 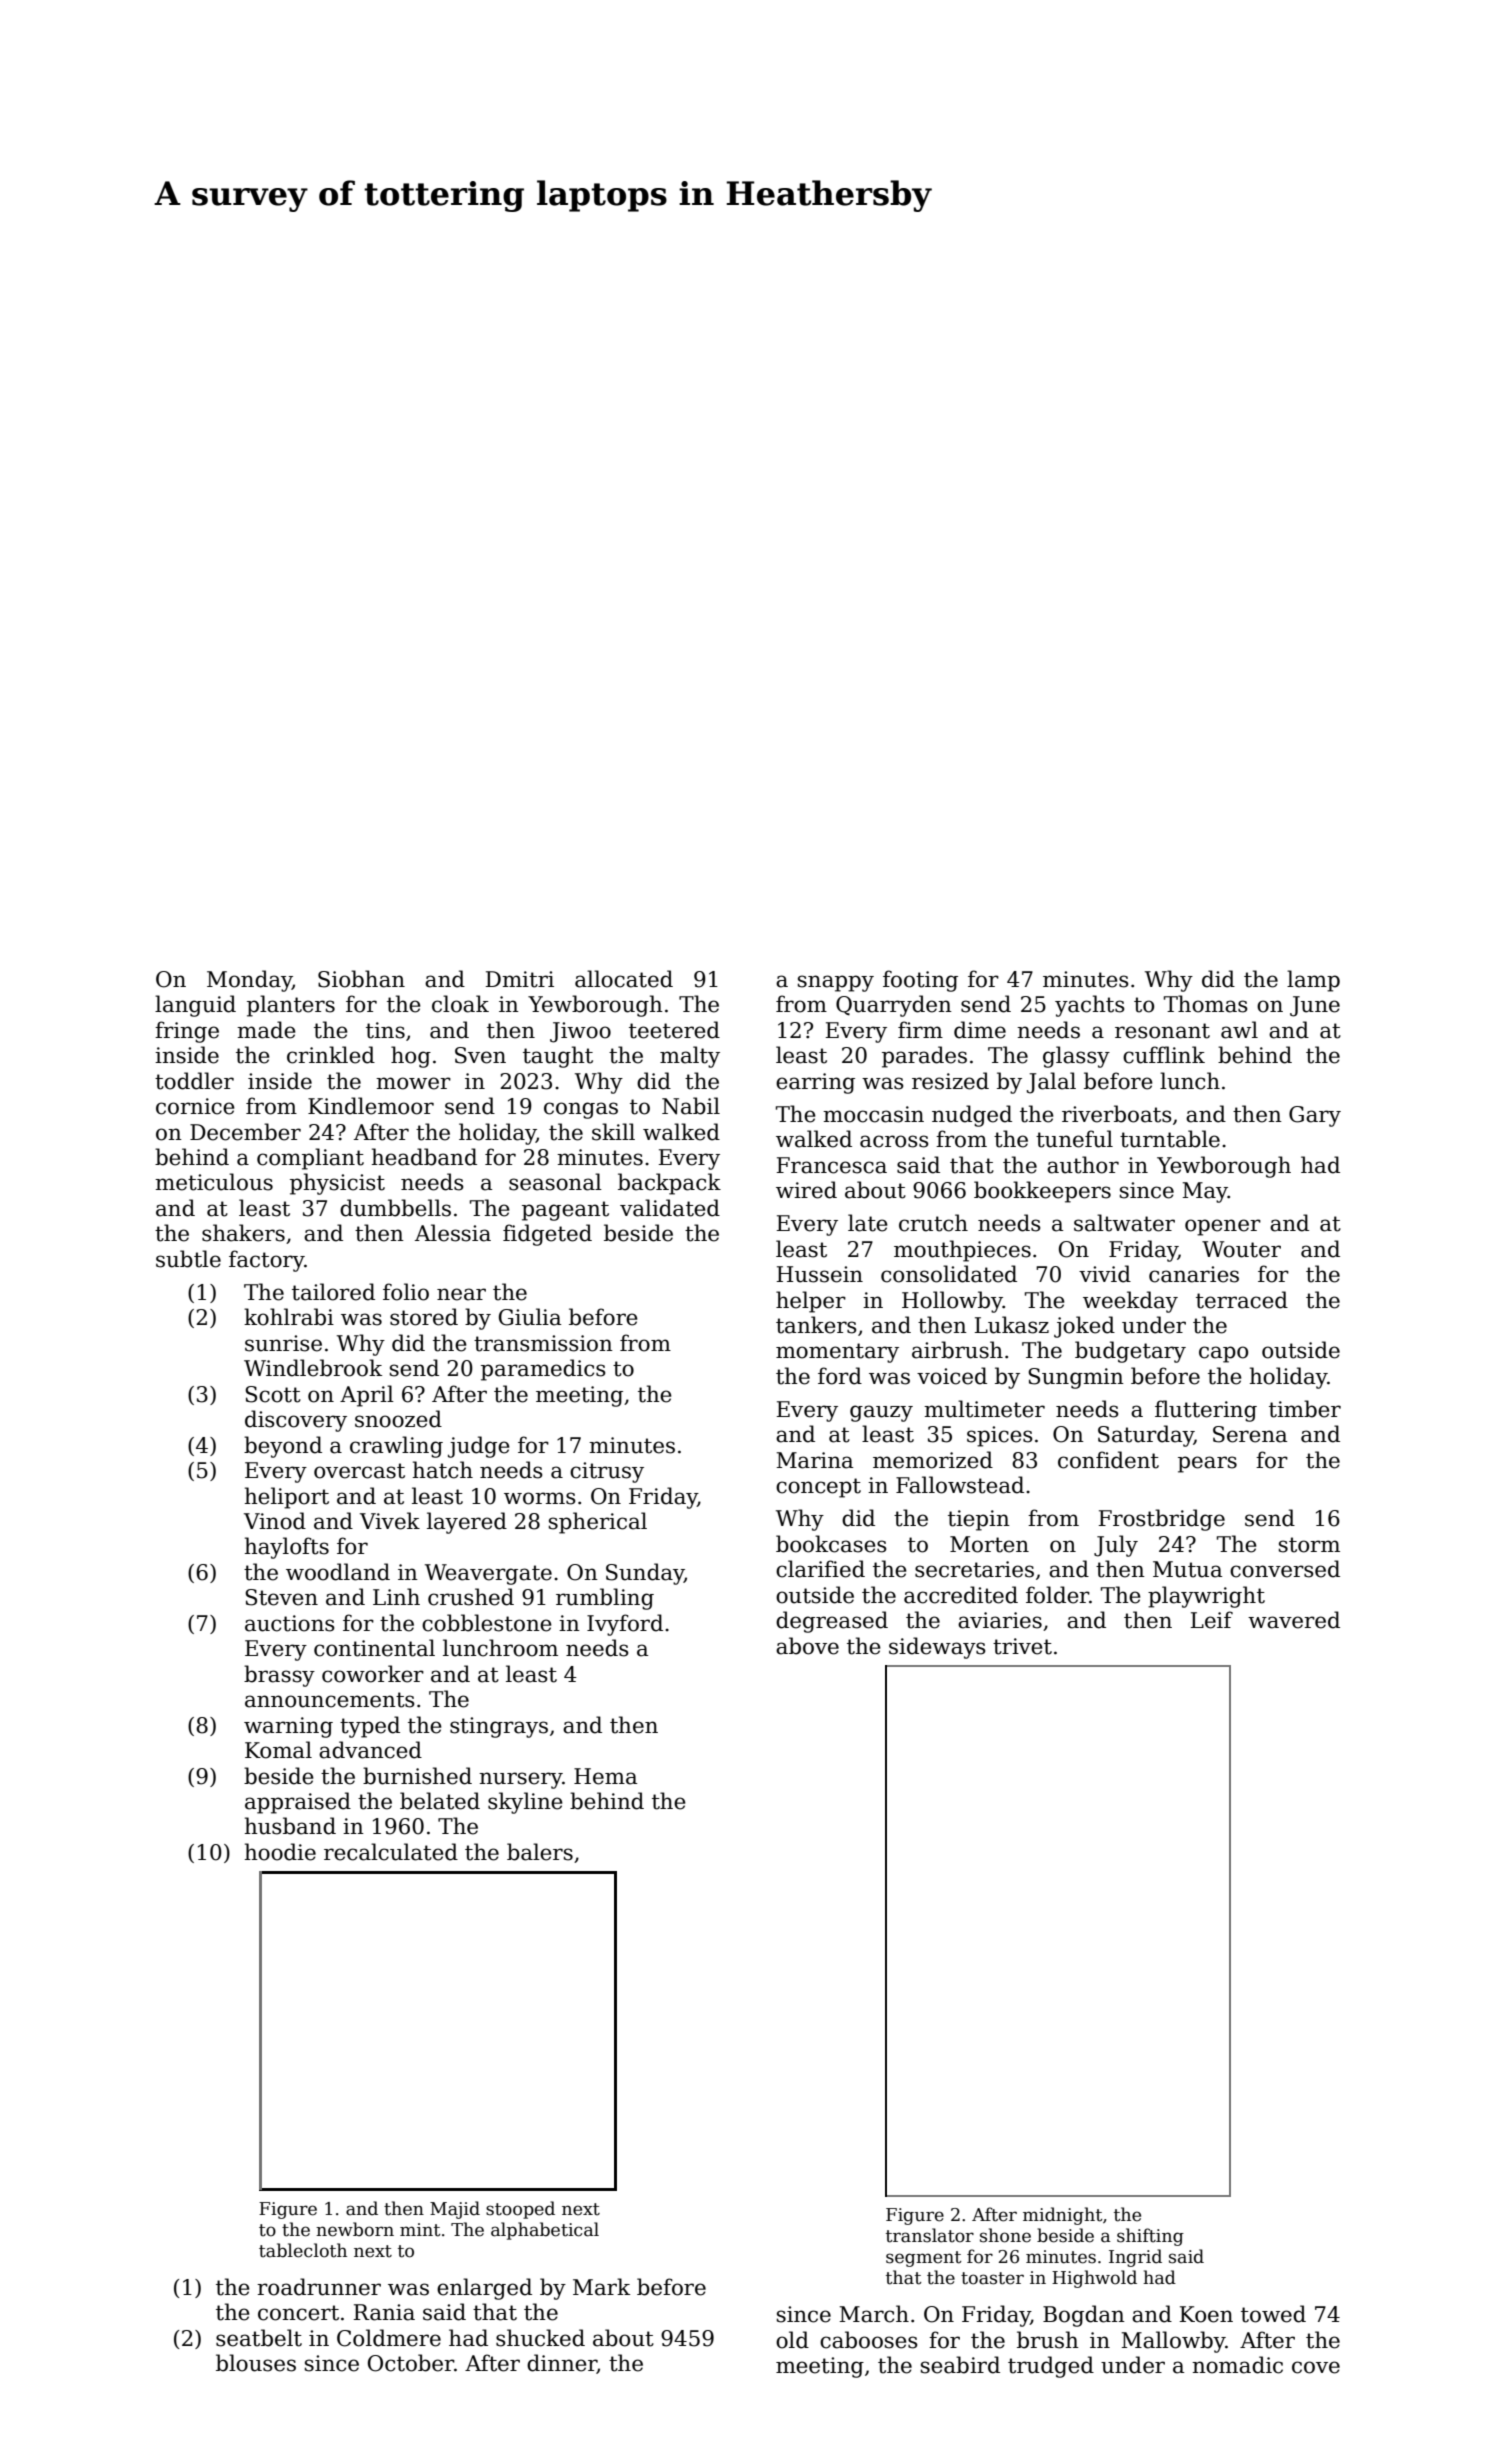 What do you see at coordinates (1187, 1569) in the page?
I see `Mutua` at bounding box center [1187, 1569].
